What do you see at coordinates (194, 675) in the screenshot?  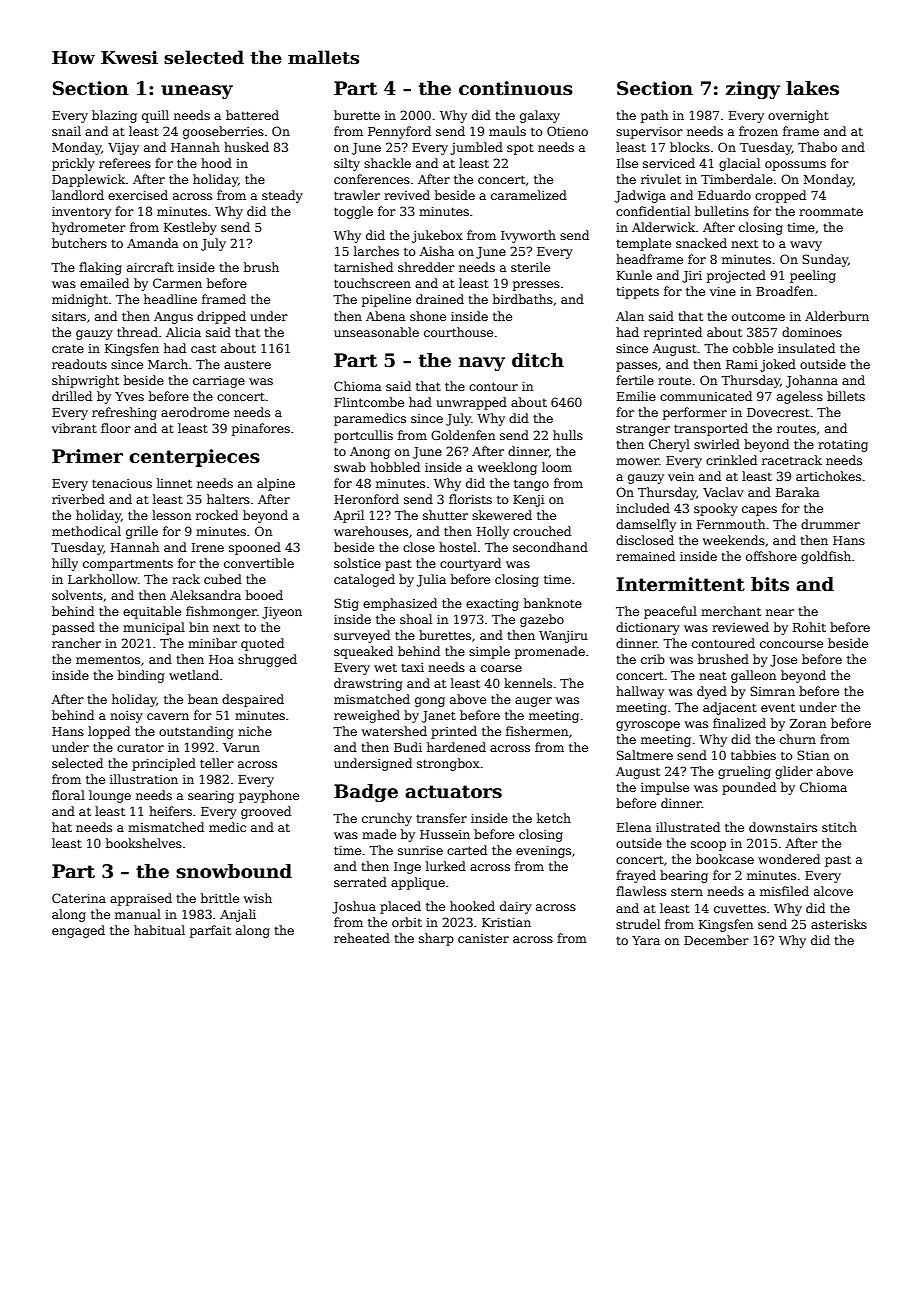 I see `wetland` at bounding box center [194, 675].
